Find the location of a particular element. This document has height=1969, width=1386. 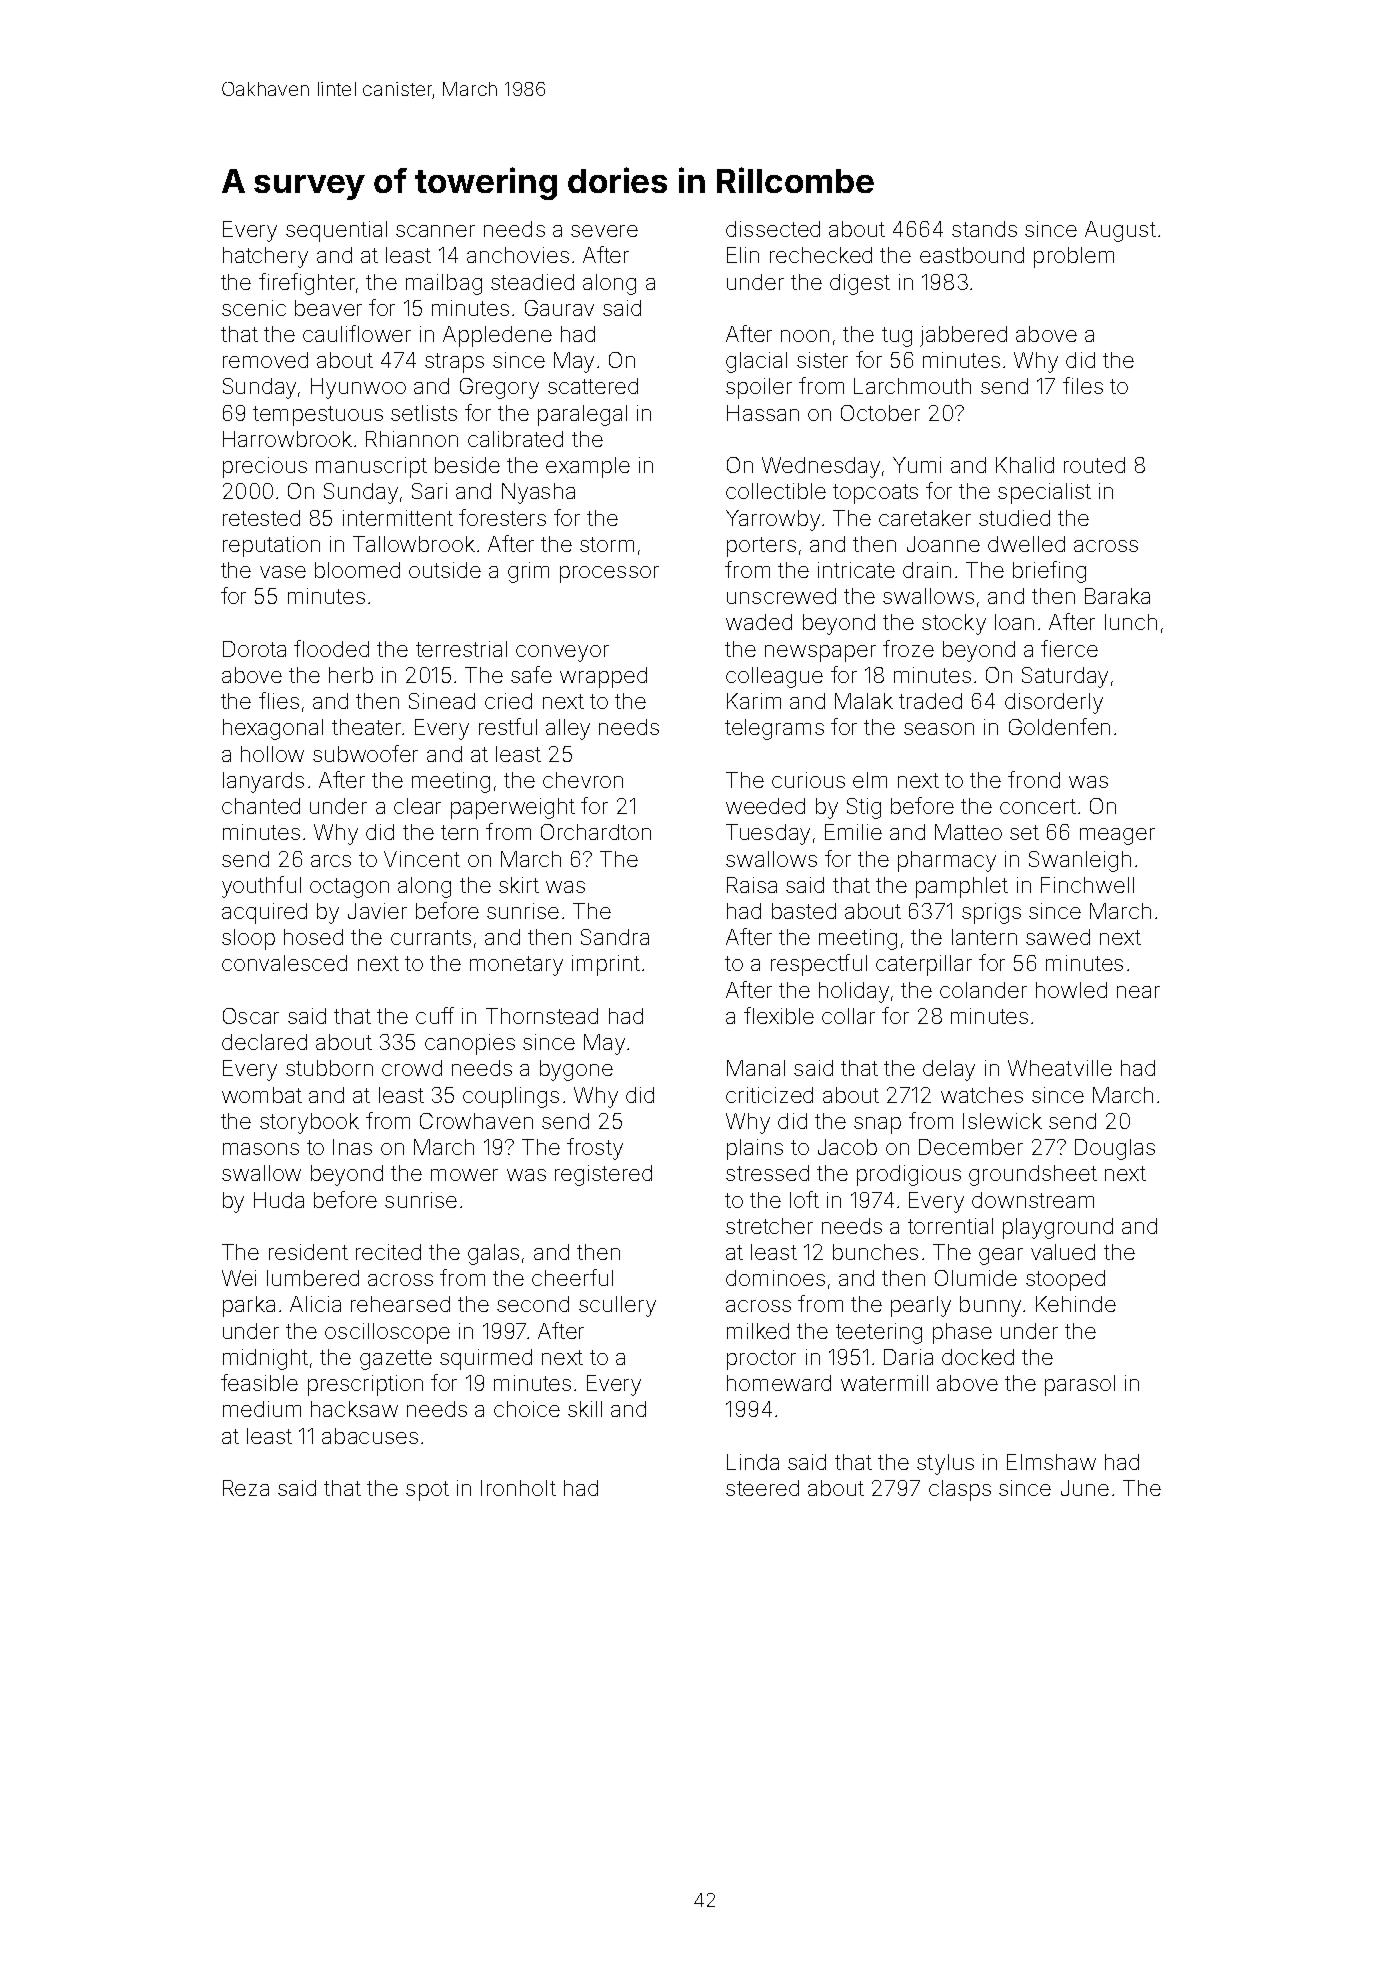

August is located at coordinates (1120, 231).
